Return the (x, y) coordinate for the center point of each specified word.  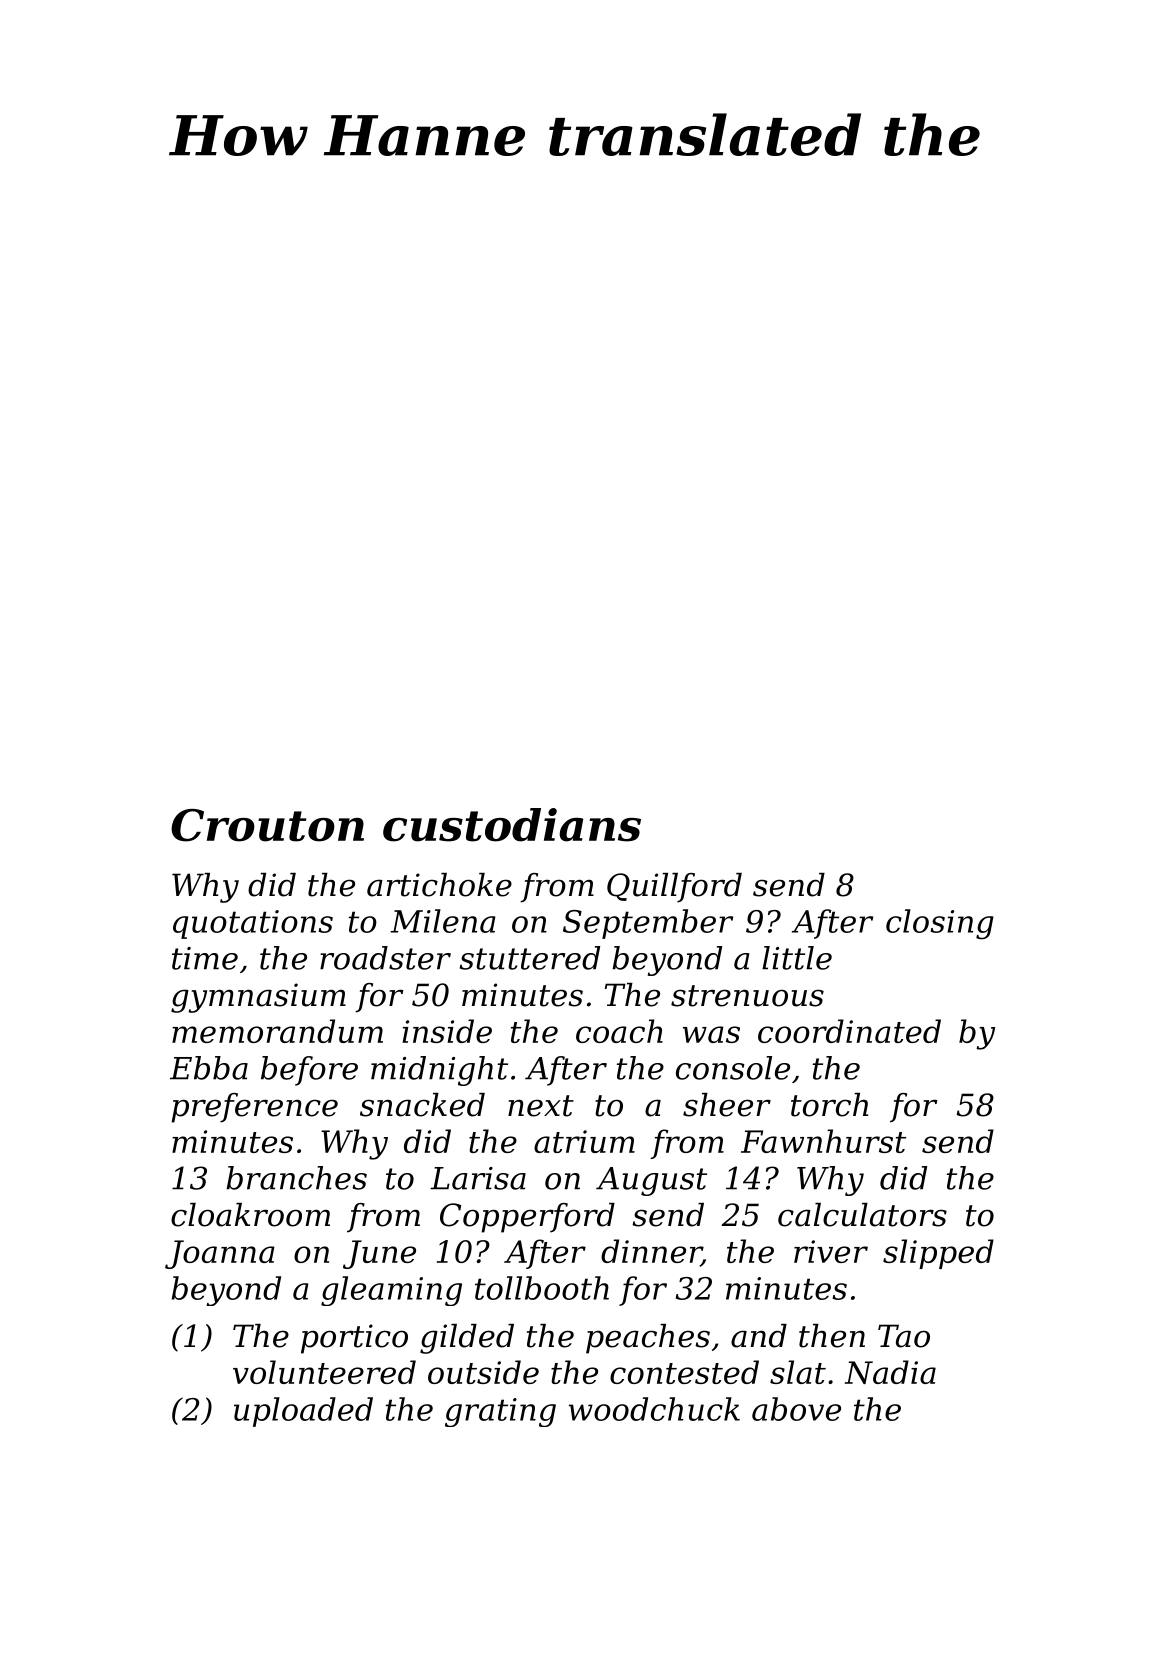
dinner (651, 1252)
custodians (512, 825)
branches (296, 1178)
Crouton (267, 825)
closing (940, 924)
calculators (862, 1215)
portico (354, 1339)
